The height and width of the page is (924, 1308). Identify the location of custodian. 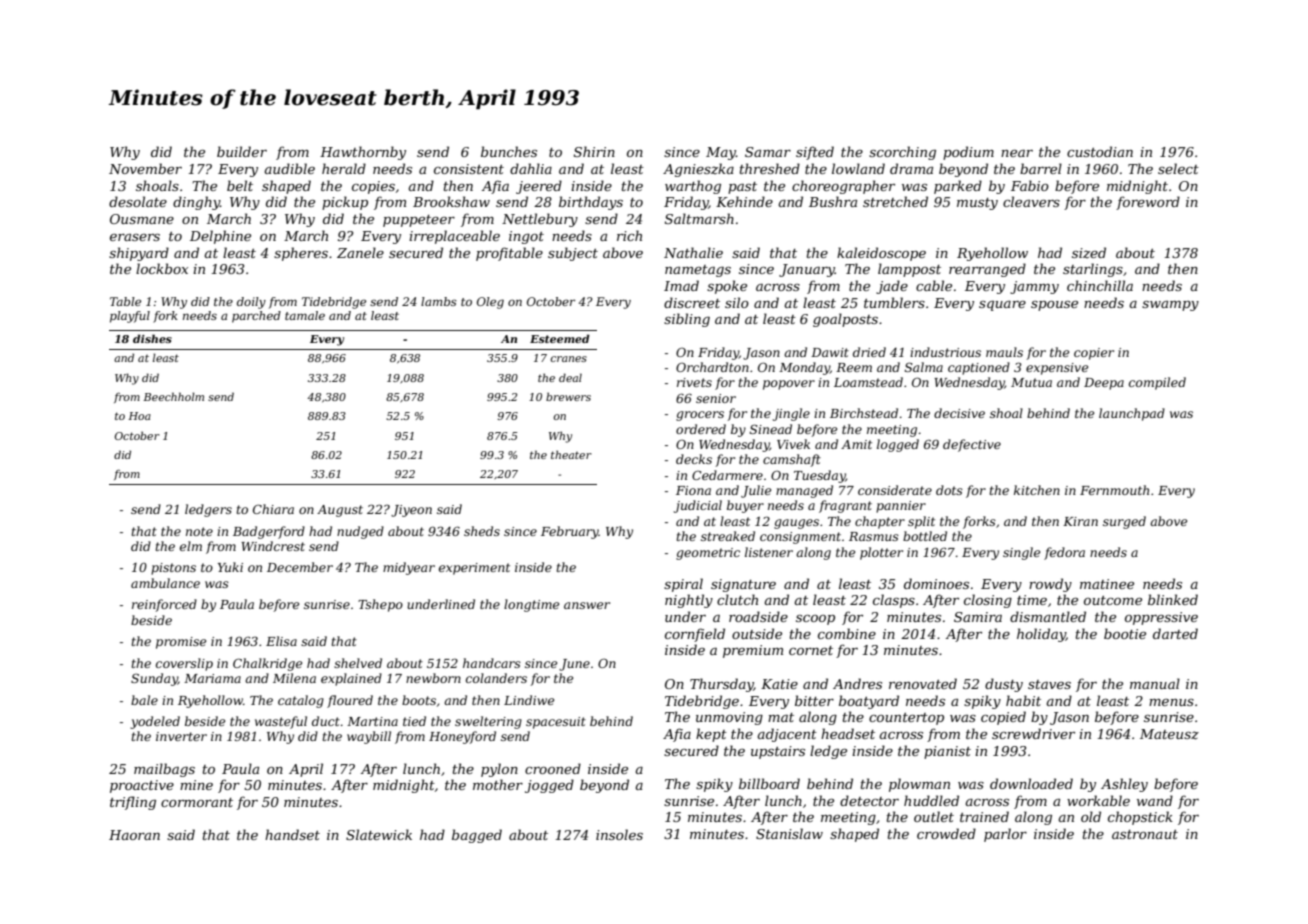
(1100, 151).
